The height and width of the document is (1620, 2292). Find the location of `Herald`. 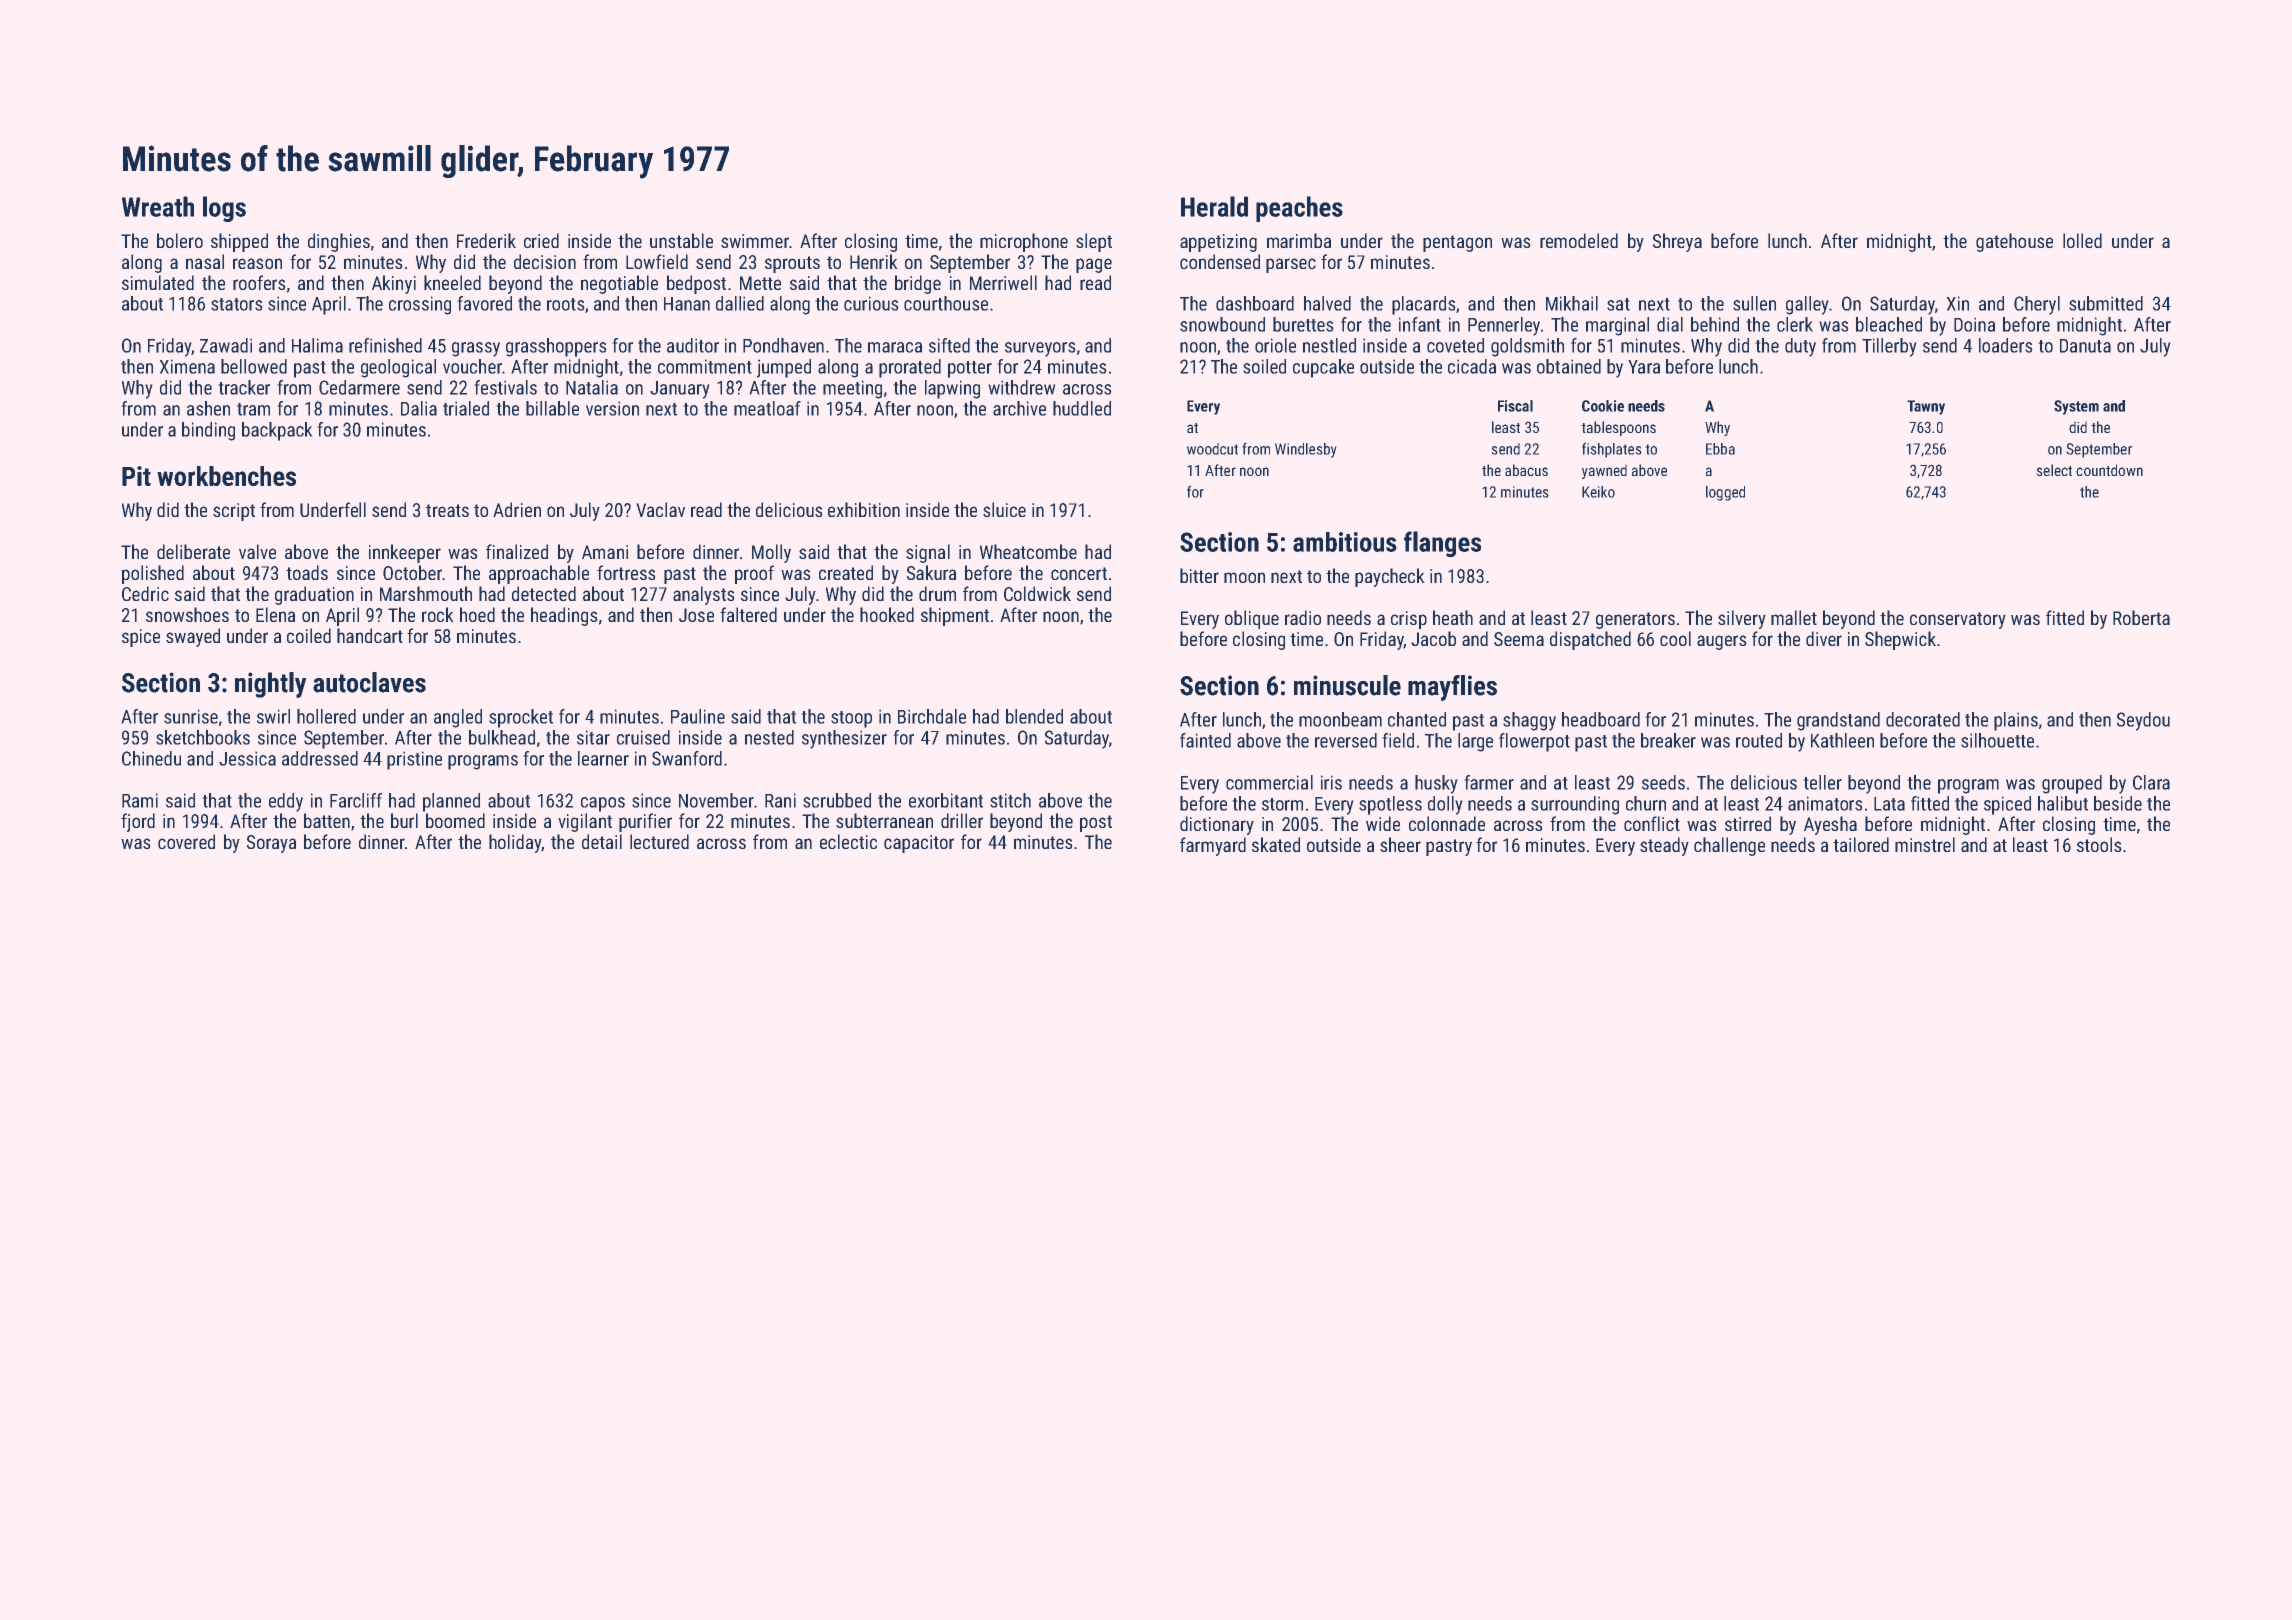

Herald is located at coordinates (1214, 206).
